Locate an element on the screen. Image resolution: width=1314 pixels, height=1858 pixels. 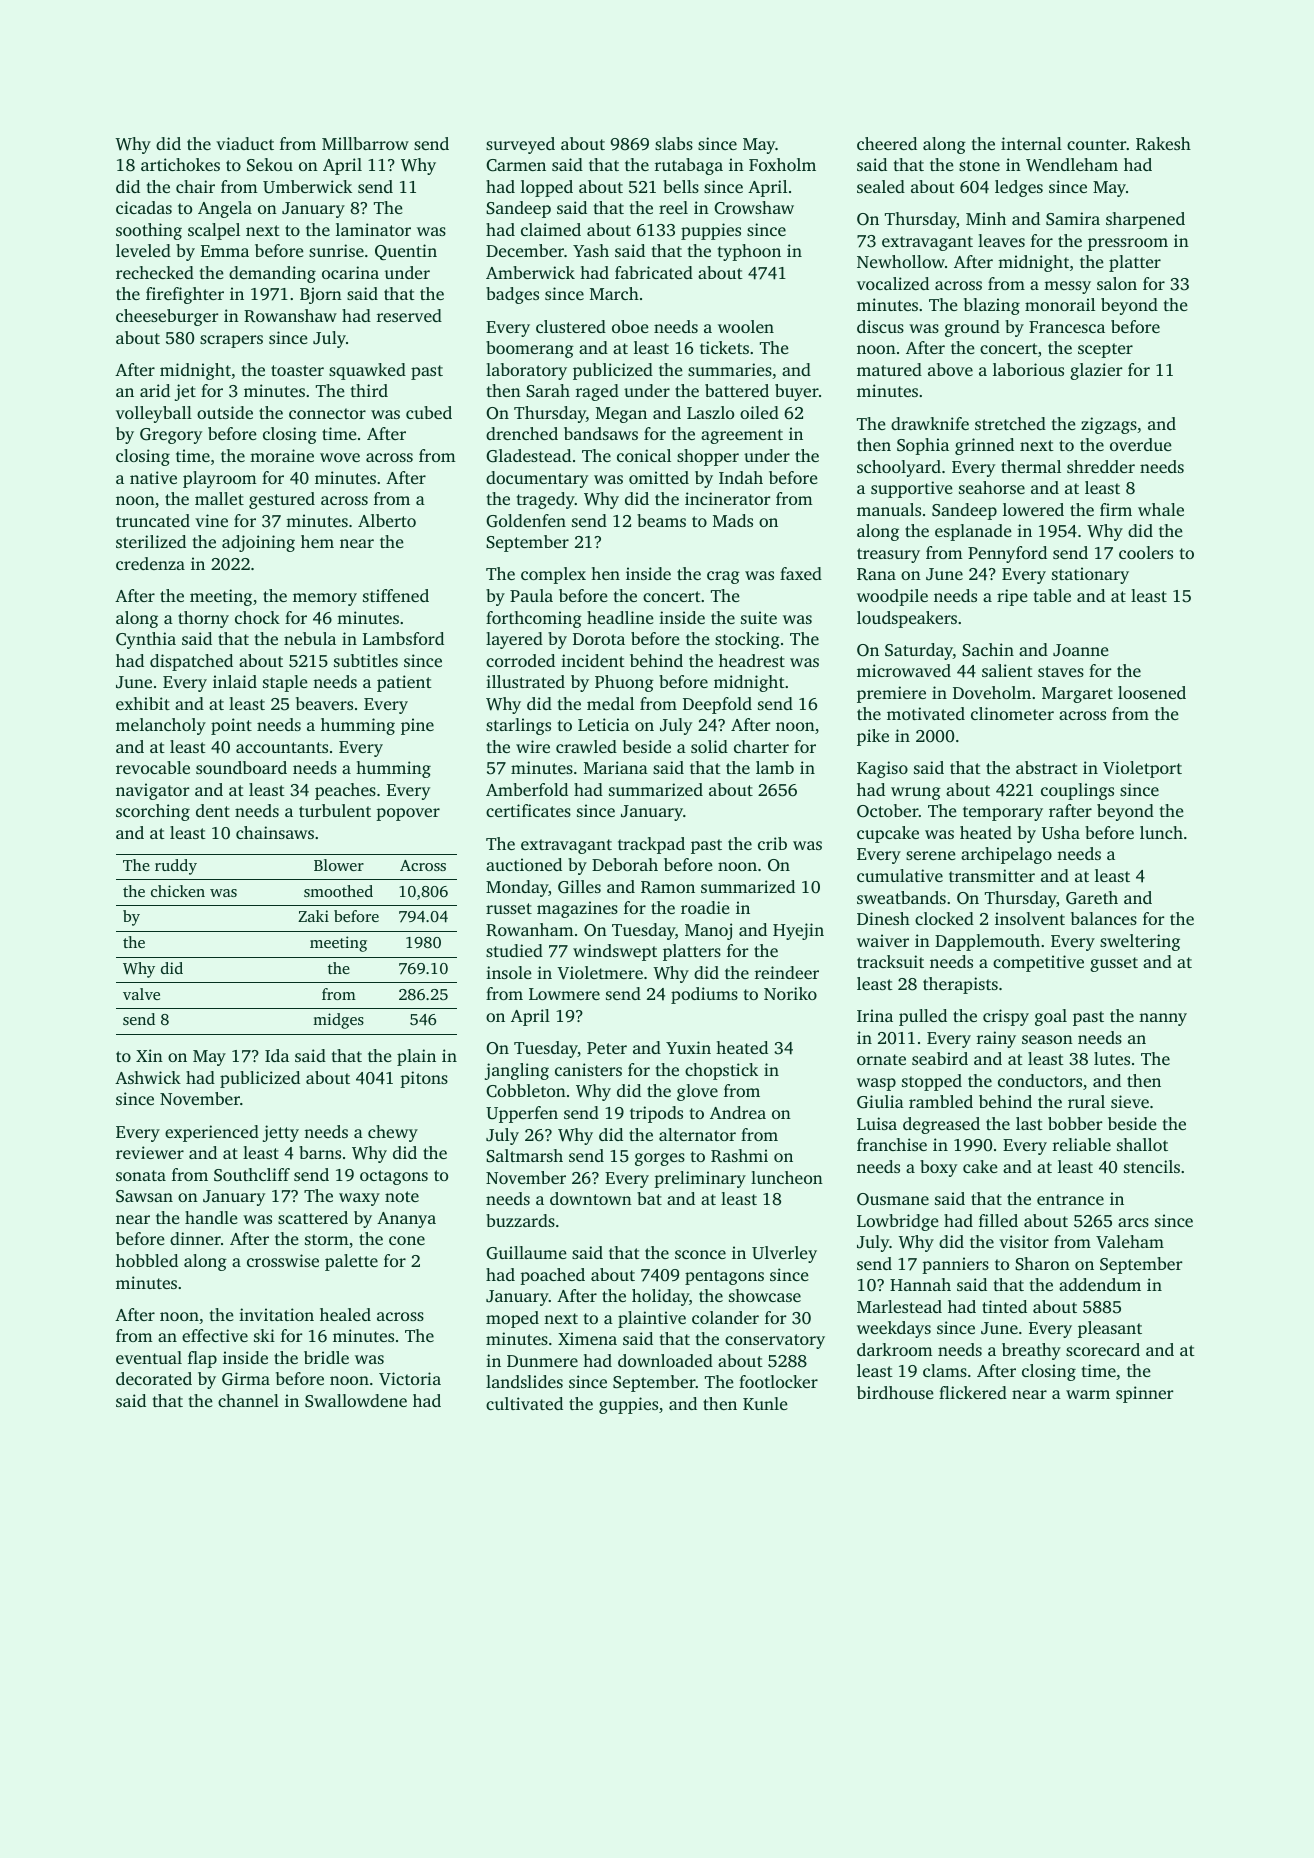
stationary is located at coordinates (1090, 575).
